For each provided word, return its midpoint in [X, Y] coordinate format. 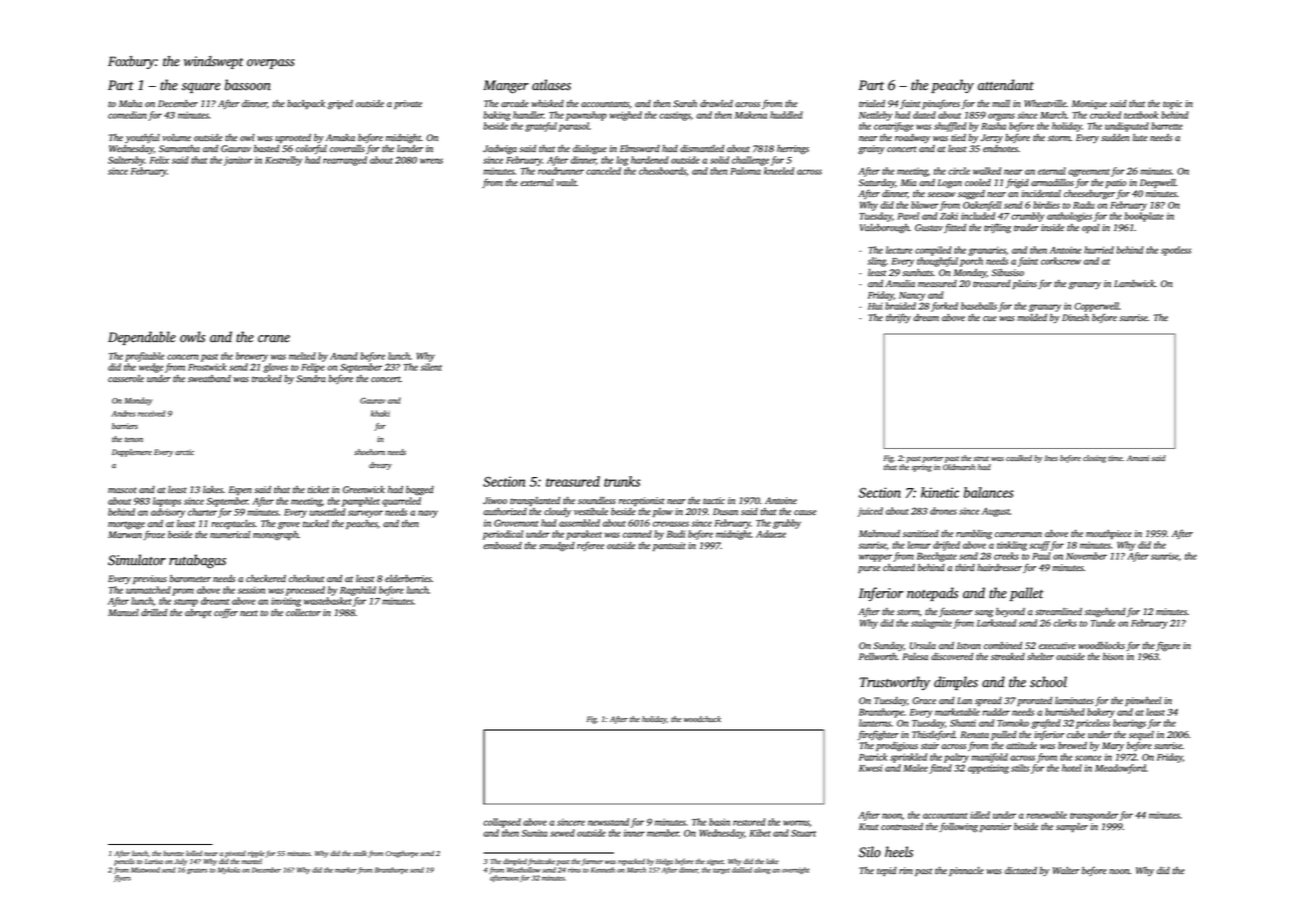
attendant [1006, 85]
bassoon [248, 85]
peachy [952, 86]
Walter [1066, 870]
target [721, 871]
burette [173, 853]
